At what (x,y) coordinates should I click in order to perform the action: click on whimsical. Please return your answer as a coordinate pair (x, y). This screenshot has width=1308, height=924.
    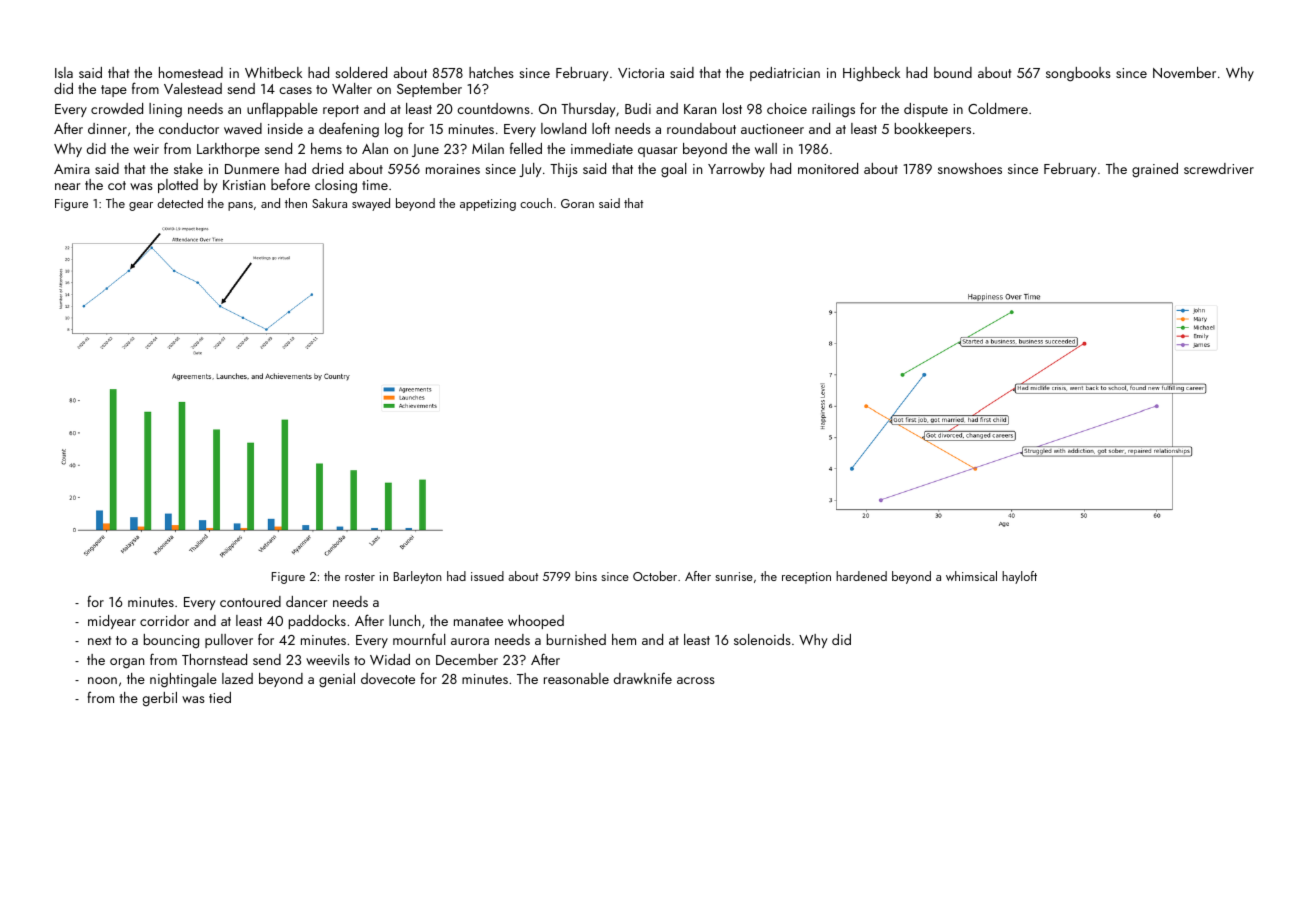
    Looking at the image, I should click on (971, 576).
